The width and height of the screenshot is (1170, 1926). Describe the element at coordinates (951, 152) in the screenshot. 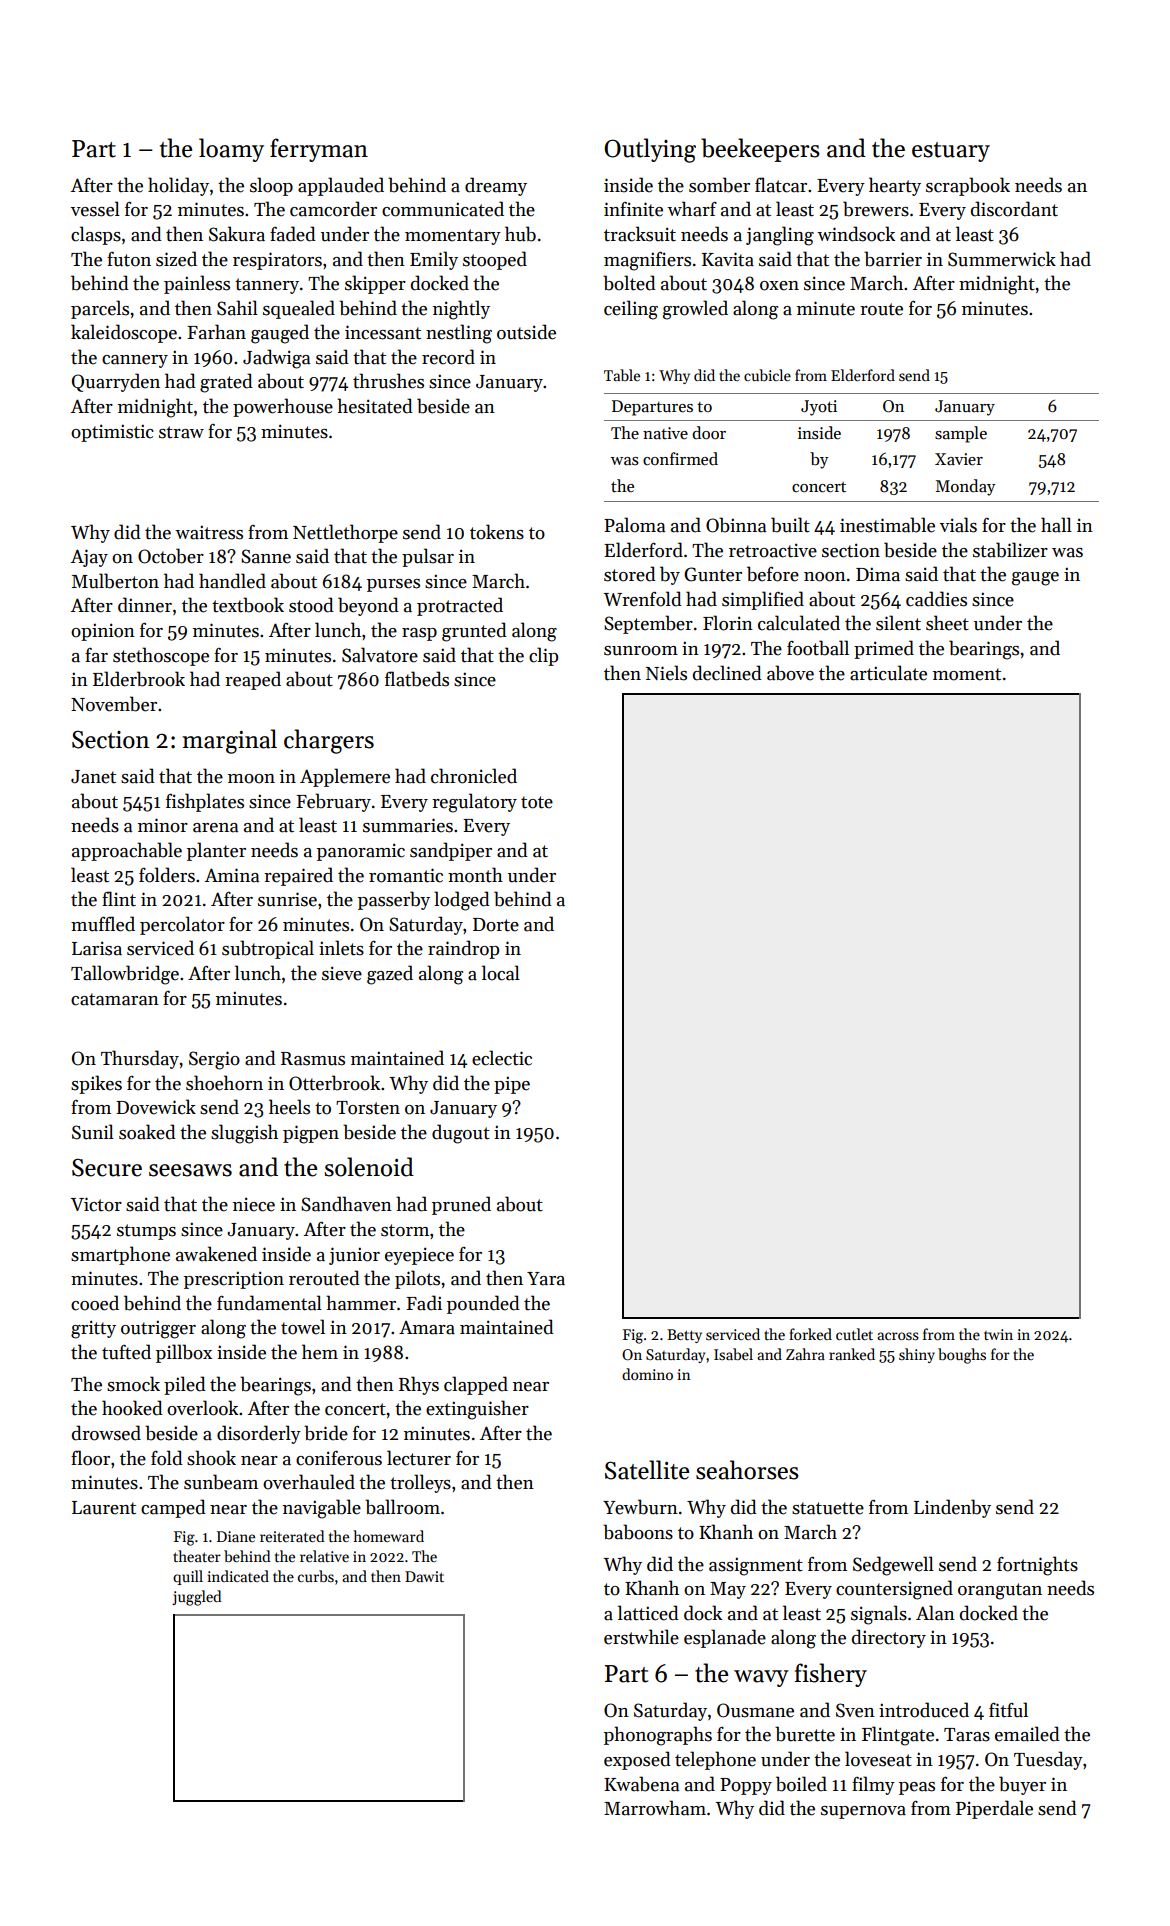

I see `estuary` at that location.
